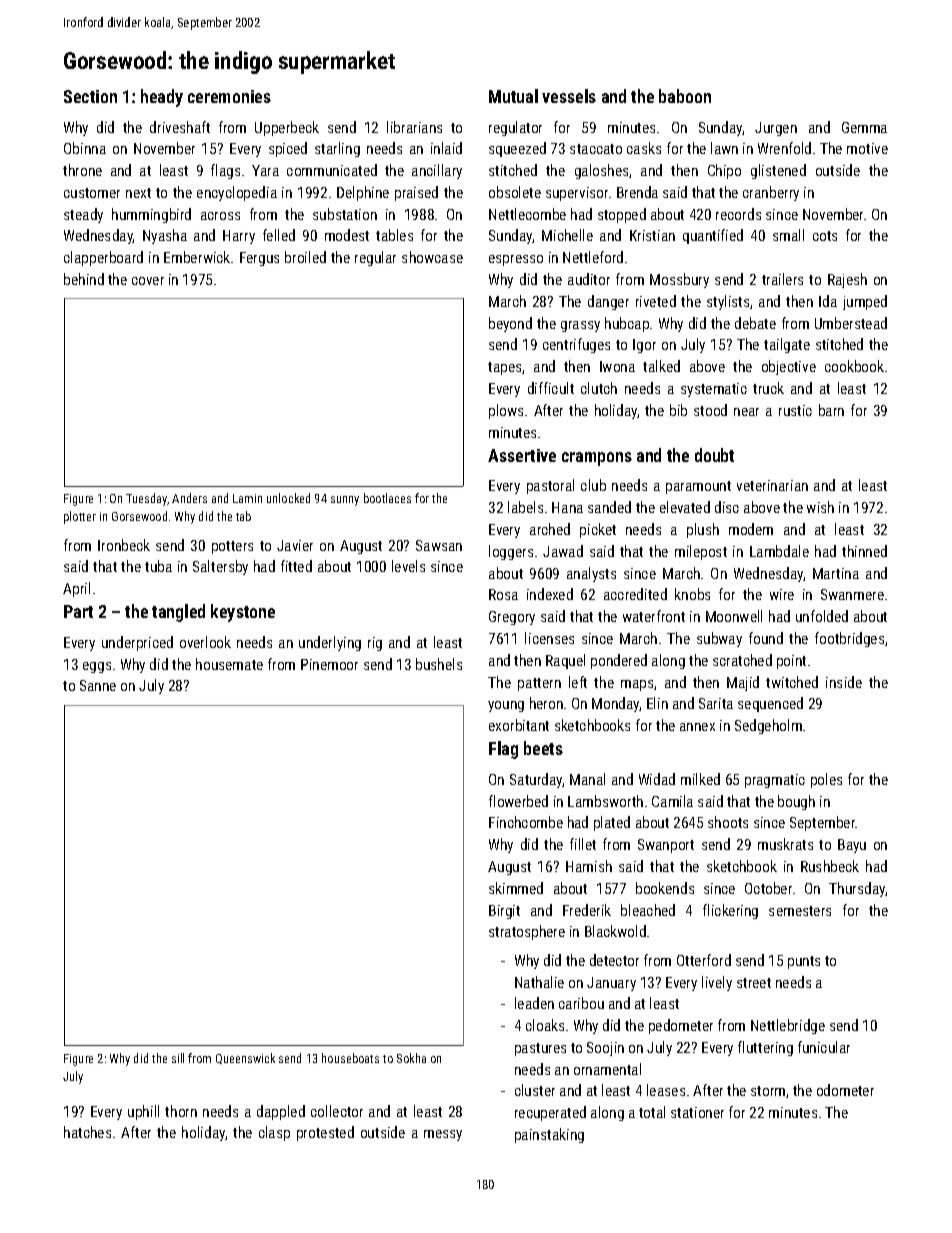 The height and width of the document is (1233, 952). What do you see at coordinates (148, 281) in the document?
I see `cover` at bounding box center [148, 281].
